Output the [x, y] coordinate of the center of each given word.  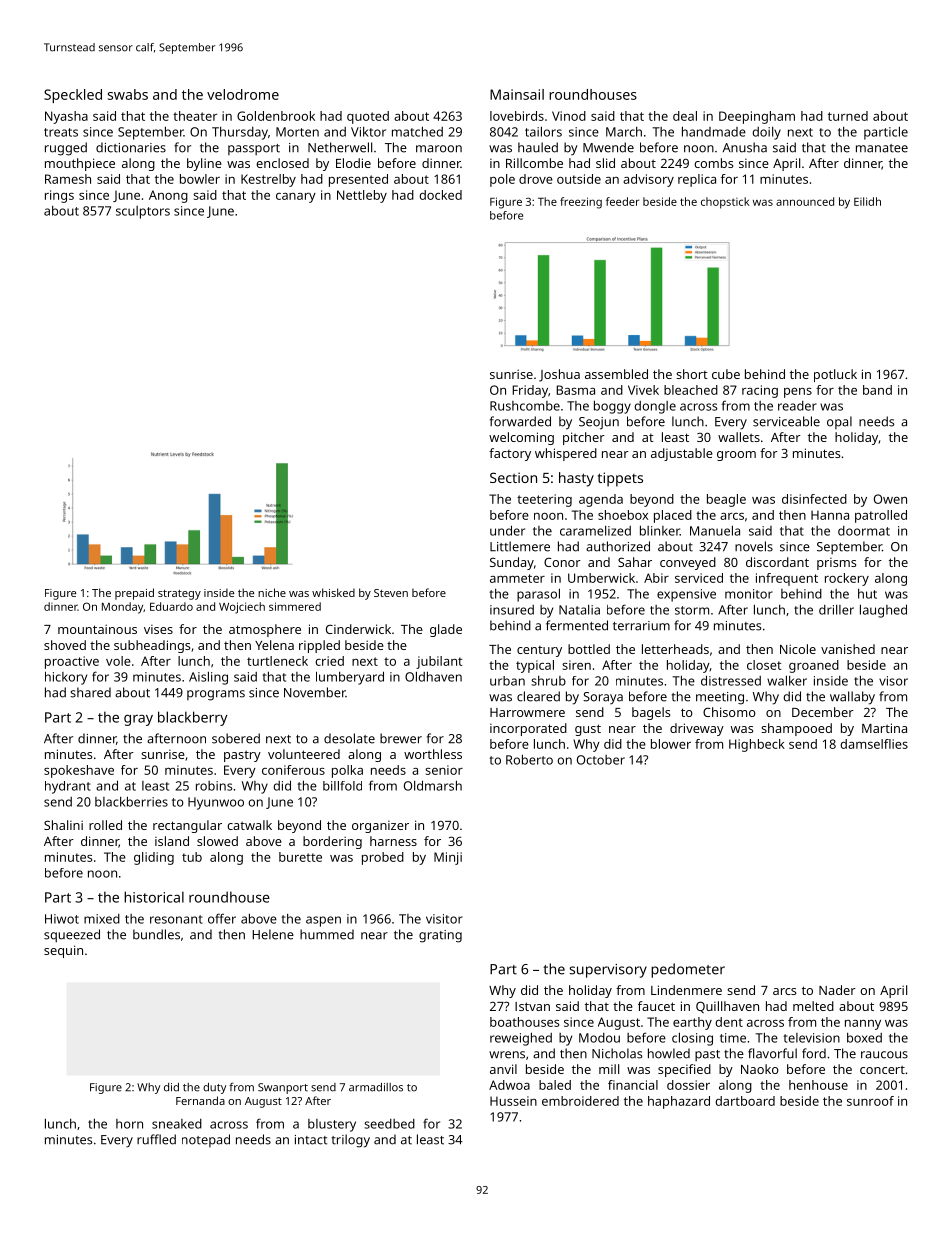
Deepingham [757, 117]
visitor [444, 919]
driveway [697, 729]
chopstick [725, 203]
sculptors [143, 212]
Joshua [559, 375]
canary [296, 198]
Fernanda [200, 1100]
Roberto [529, 759]
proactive [72, 662]
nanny [863, 1025]
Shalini [63, 825]
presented [358, 180]
